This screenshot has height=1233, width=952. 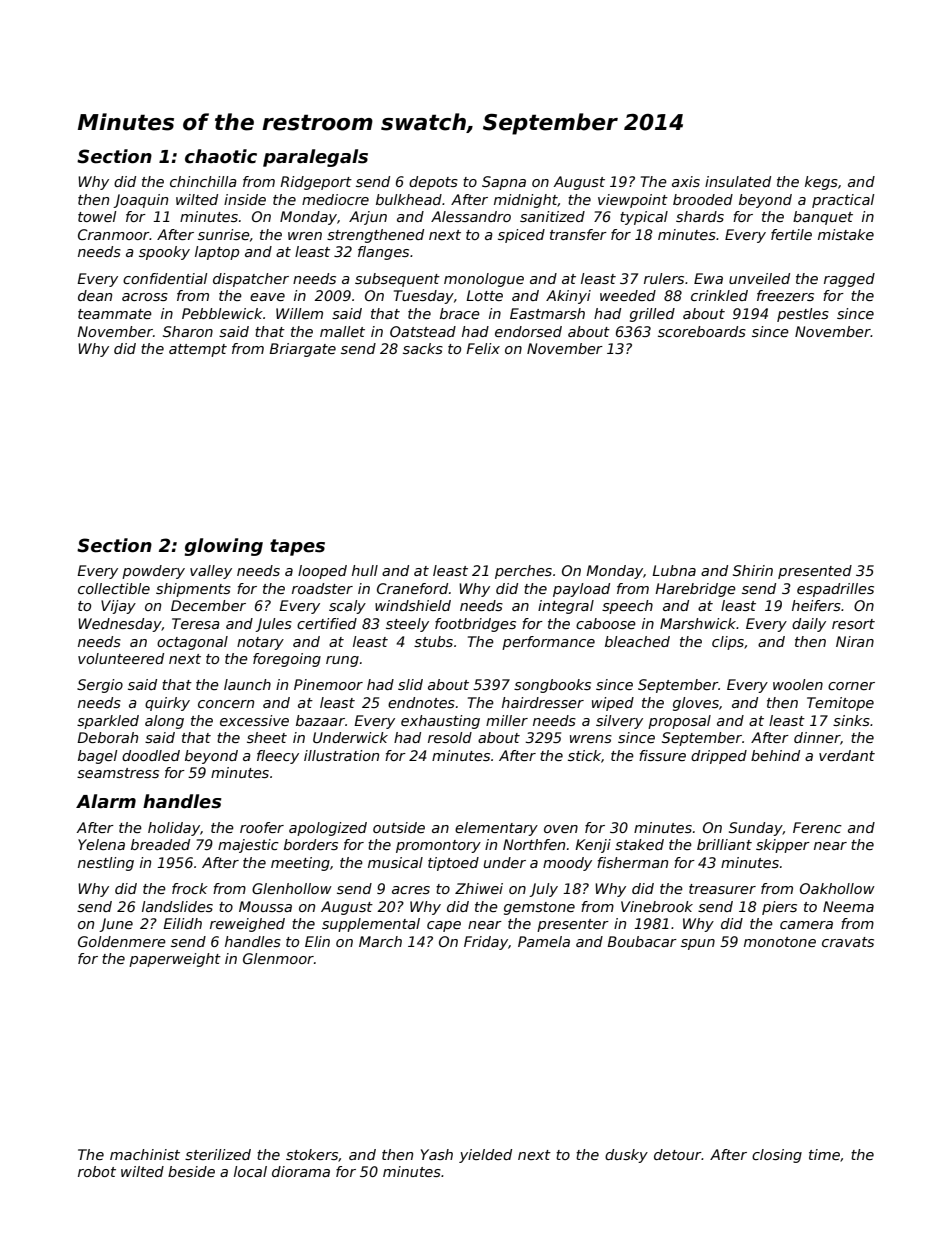 What do you see at coordinates (523, 572) in the screenshot?
I see `perches` at bounding box center [523, 572].
